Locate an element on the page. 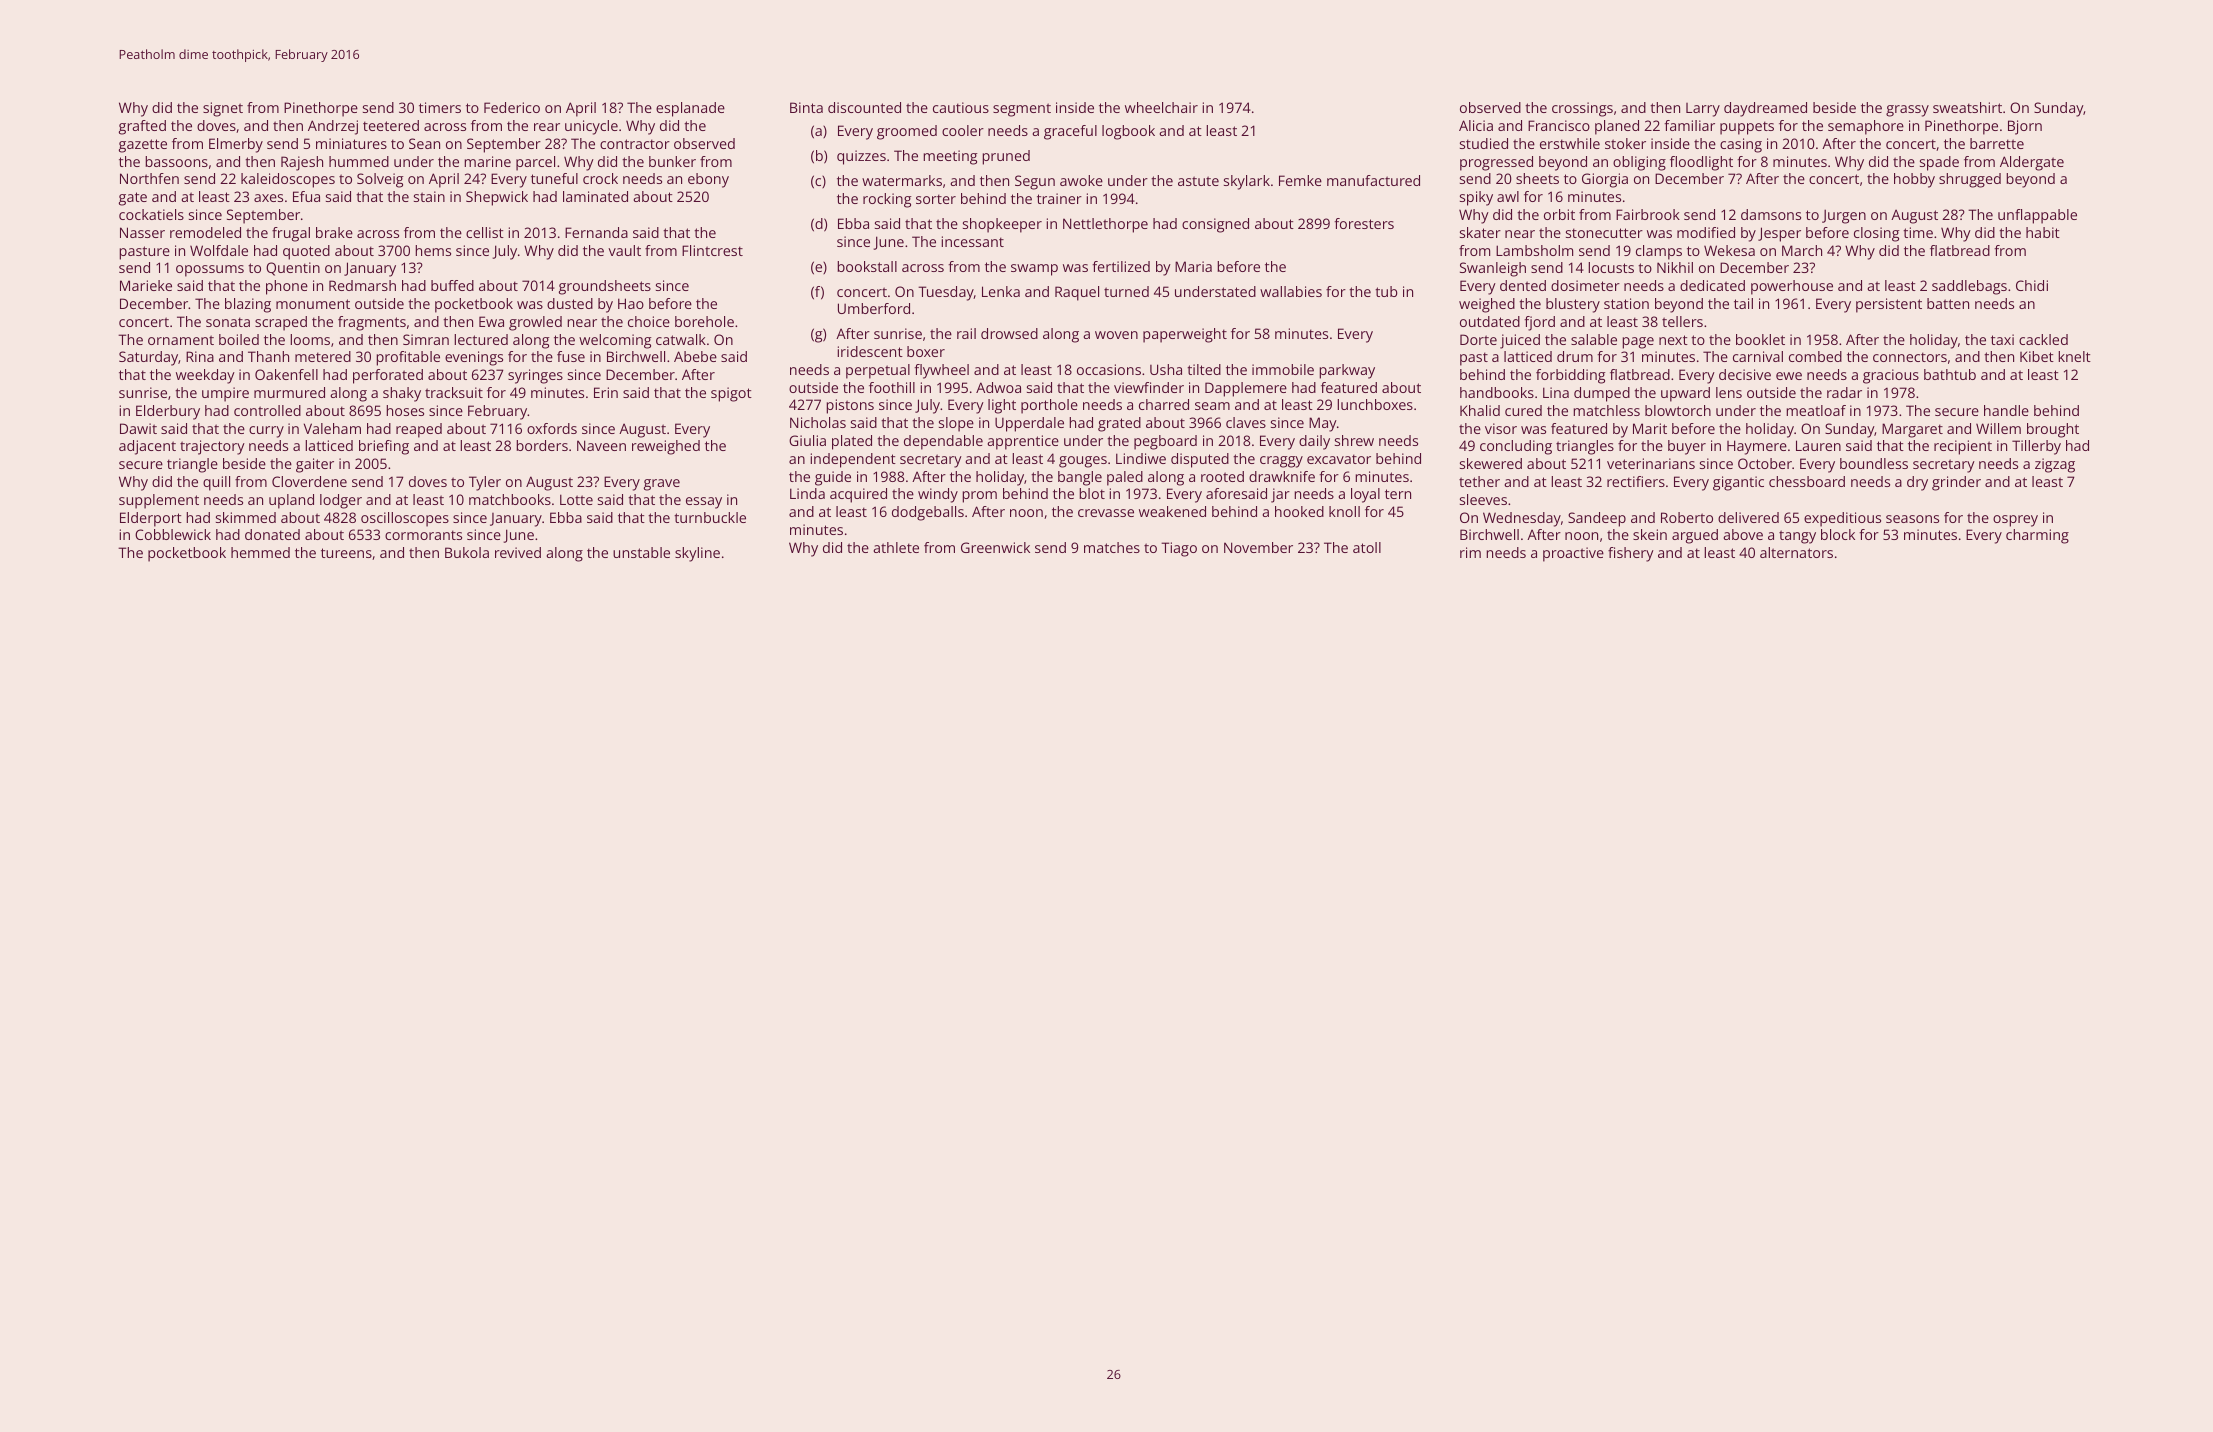 This image has height=1432, width=2213. hemmed is located at coordinates (260, 552).
